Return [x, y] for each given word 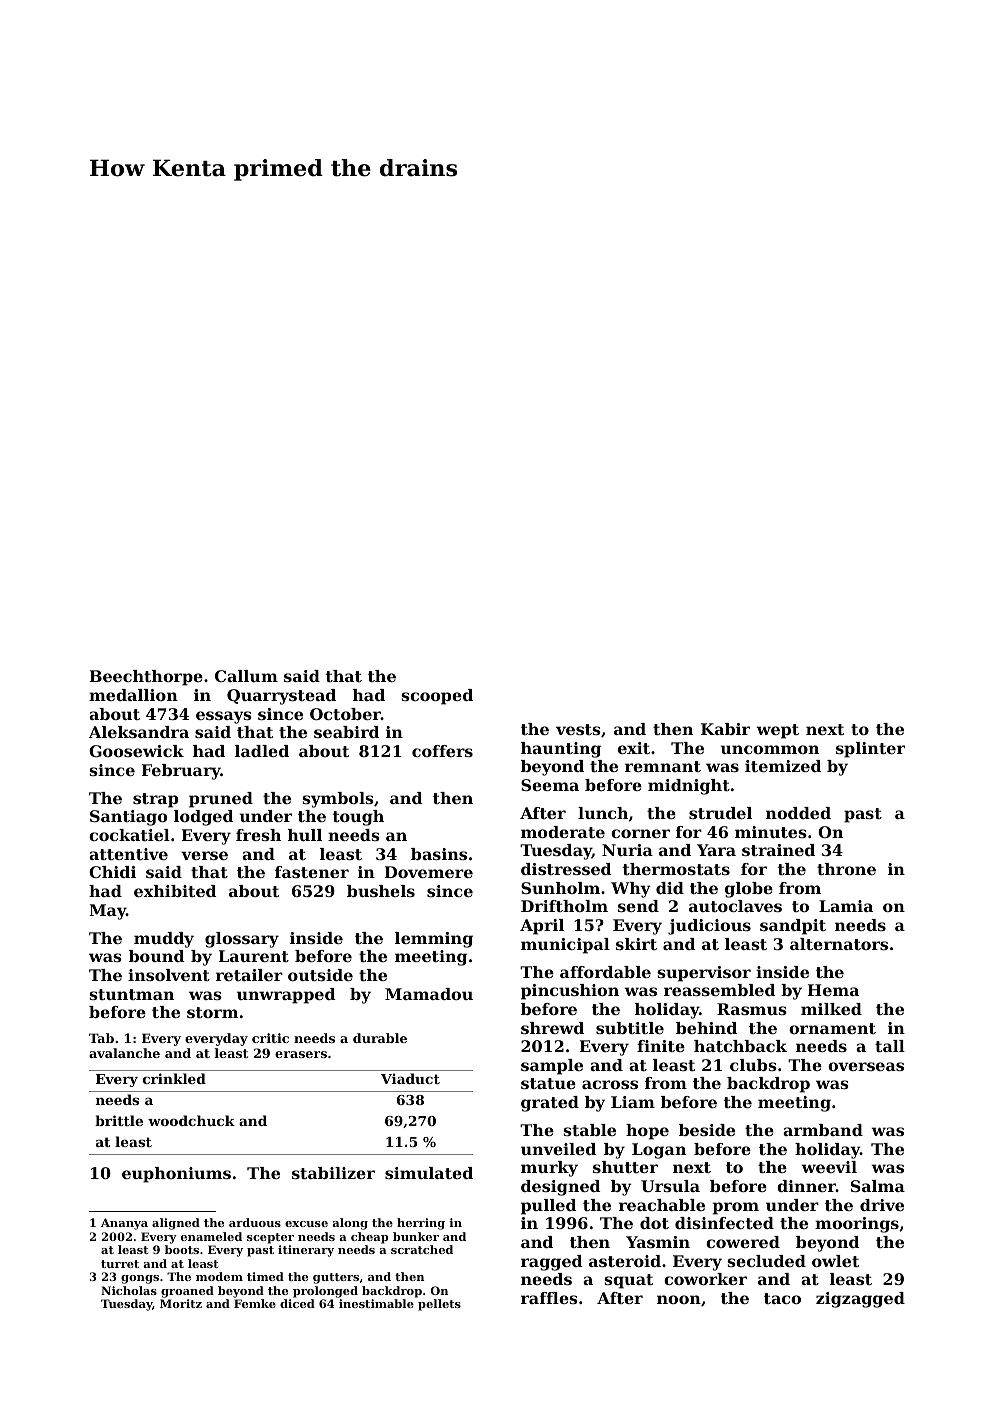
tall [890, 1046]
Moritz [181, 1303]
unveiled [558, 1149]
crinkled [174, 1078]
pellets [439, 1305]
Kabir [725, 729]
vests [578, 729]
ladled [262, 751]
